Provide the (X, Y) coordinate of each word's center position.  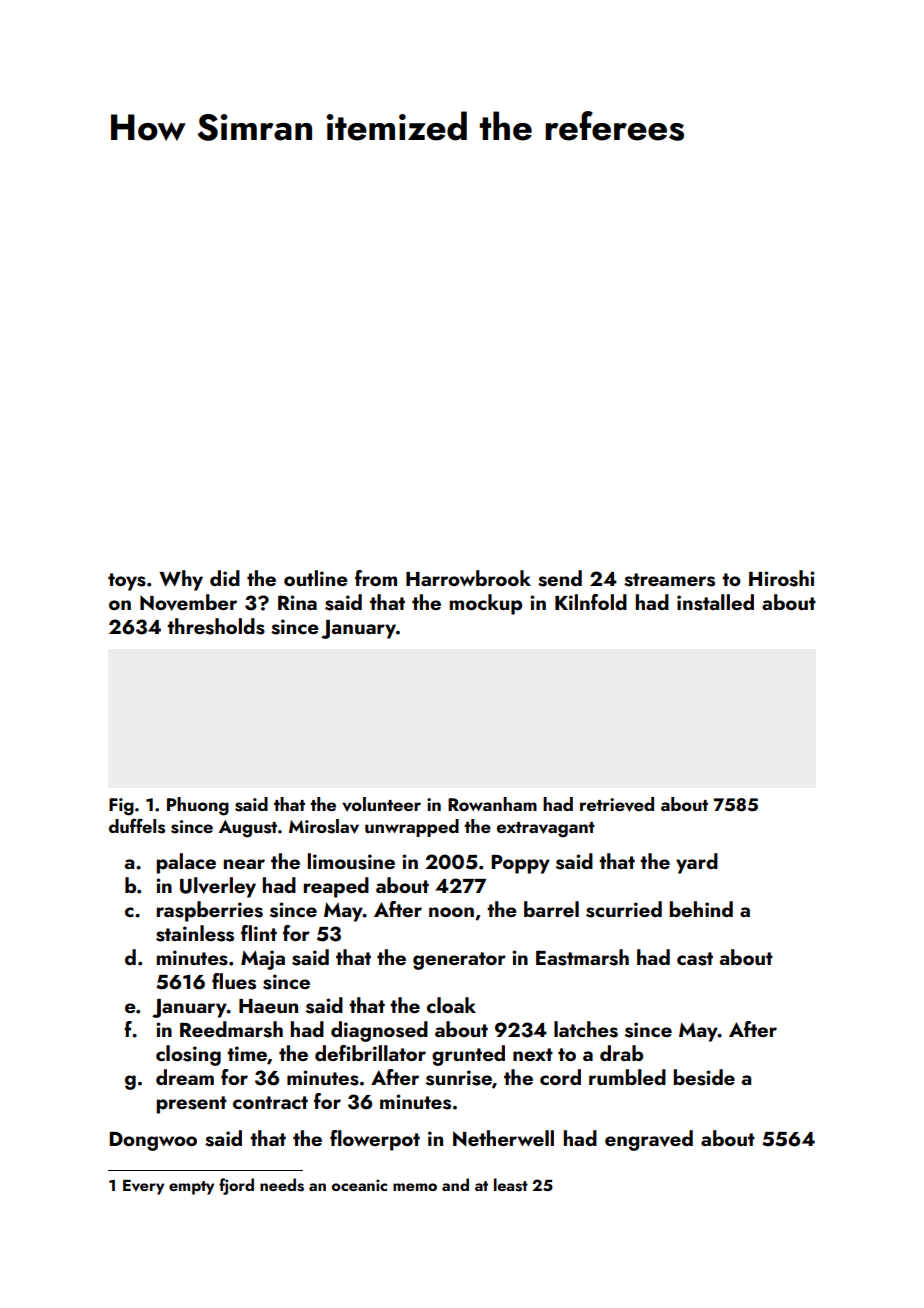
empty (191, 1188)
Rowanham (492, 804)
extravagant (546, 830)
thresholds (216, 626)
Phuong (198, 806)
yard (697, 863)
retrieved (617, 804)
